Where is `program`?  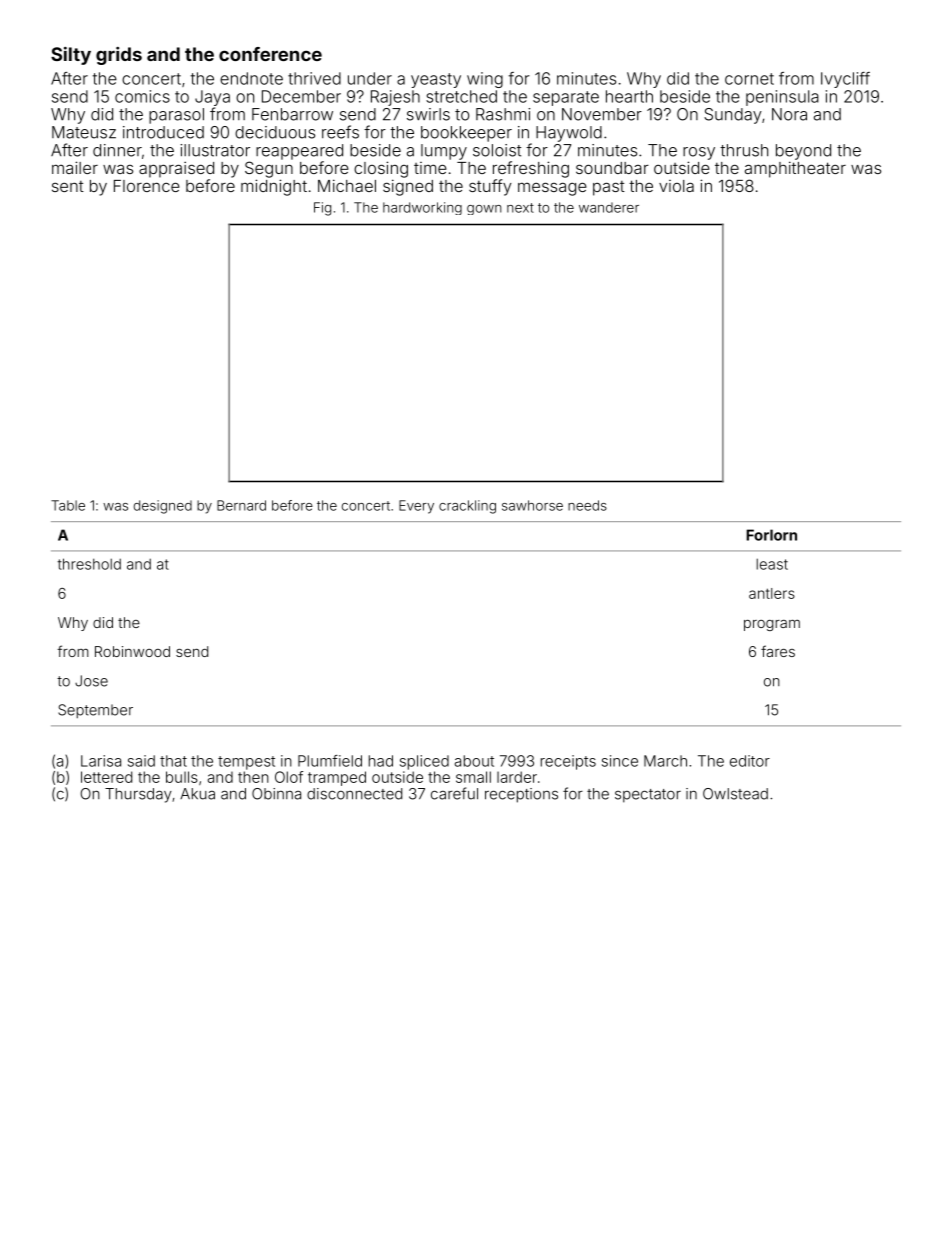
program is located at coordinates (772, 625).
